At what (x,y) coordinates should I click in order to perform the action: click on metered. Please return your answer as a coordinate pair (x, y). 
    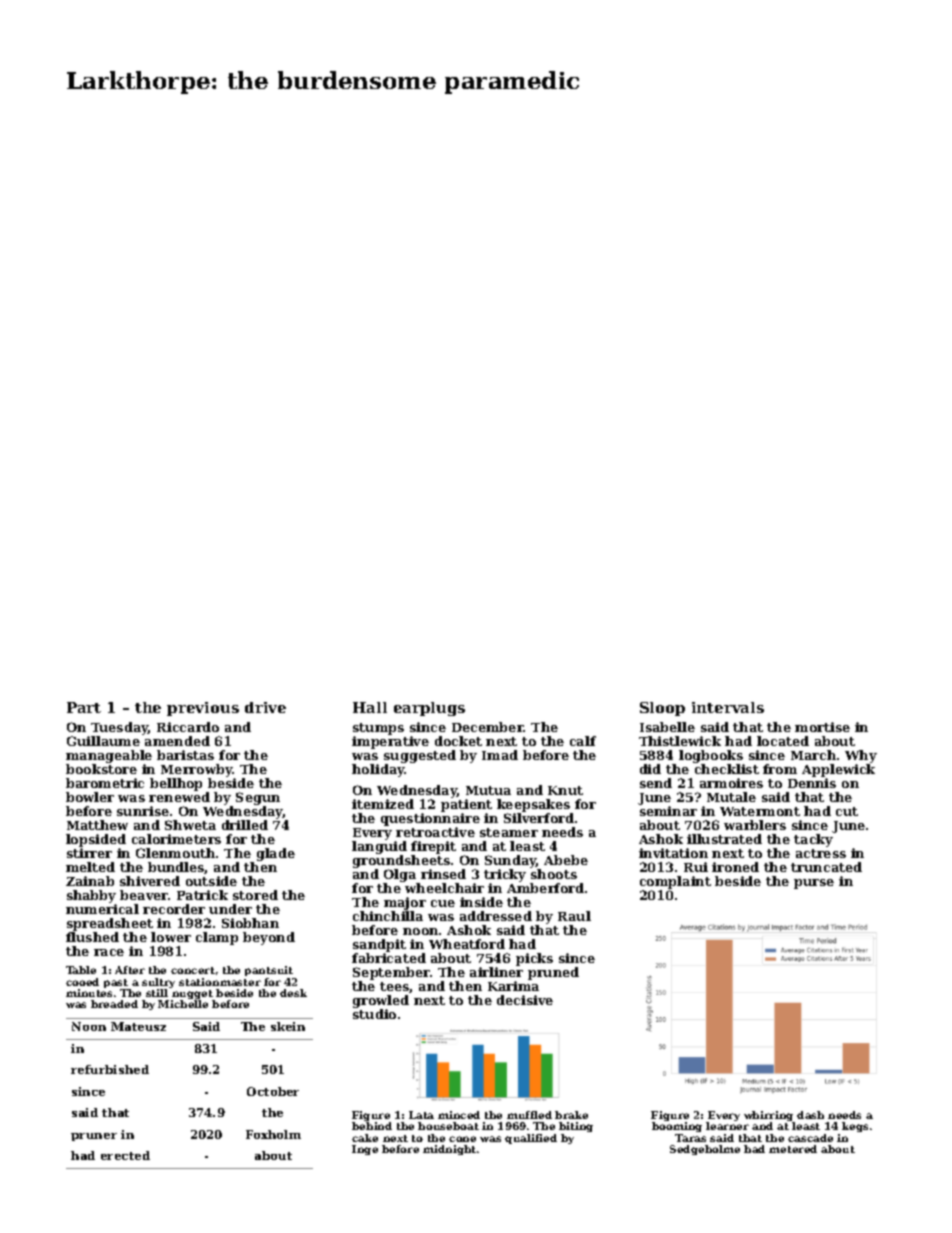
    Looking at the image, I should click on (793, 1149).
